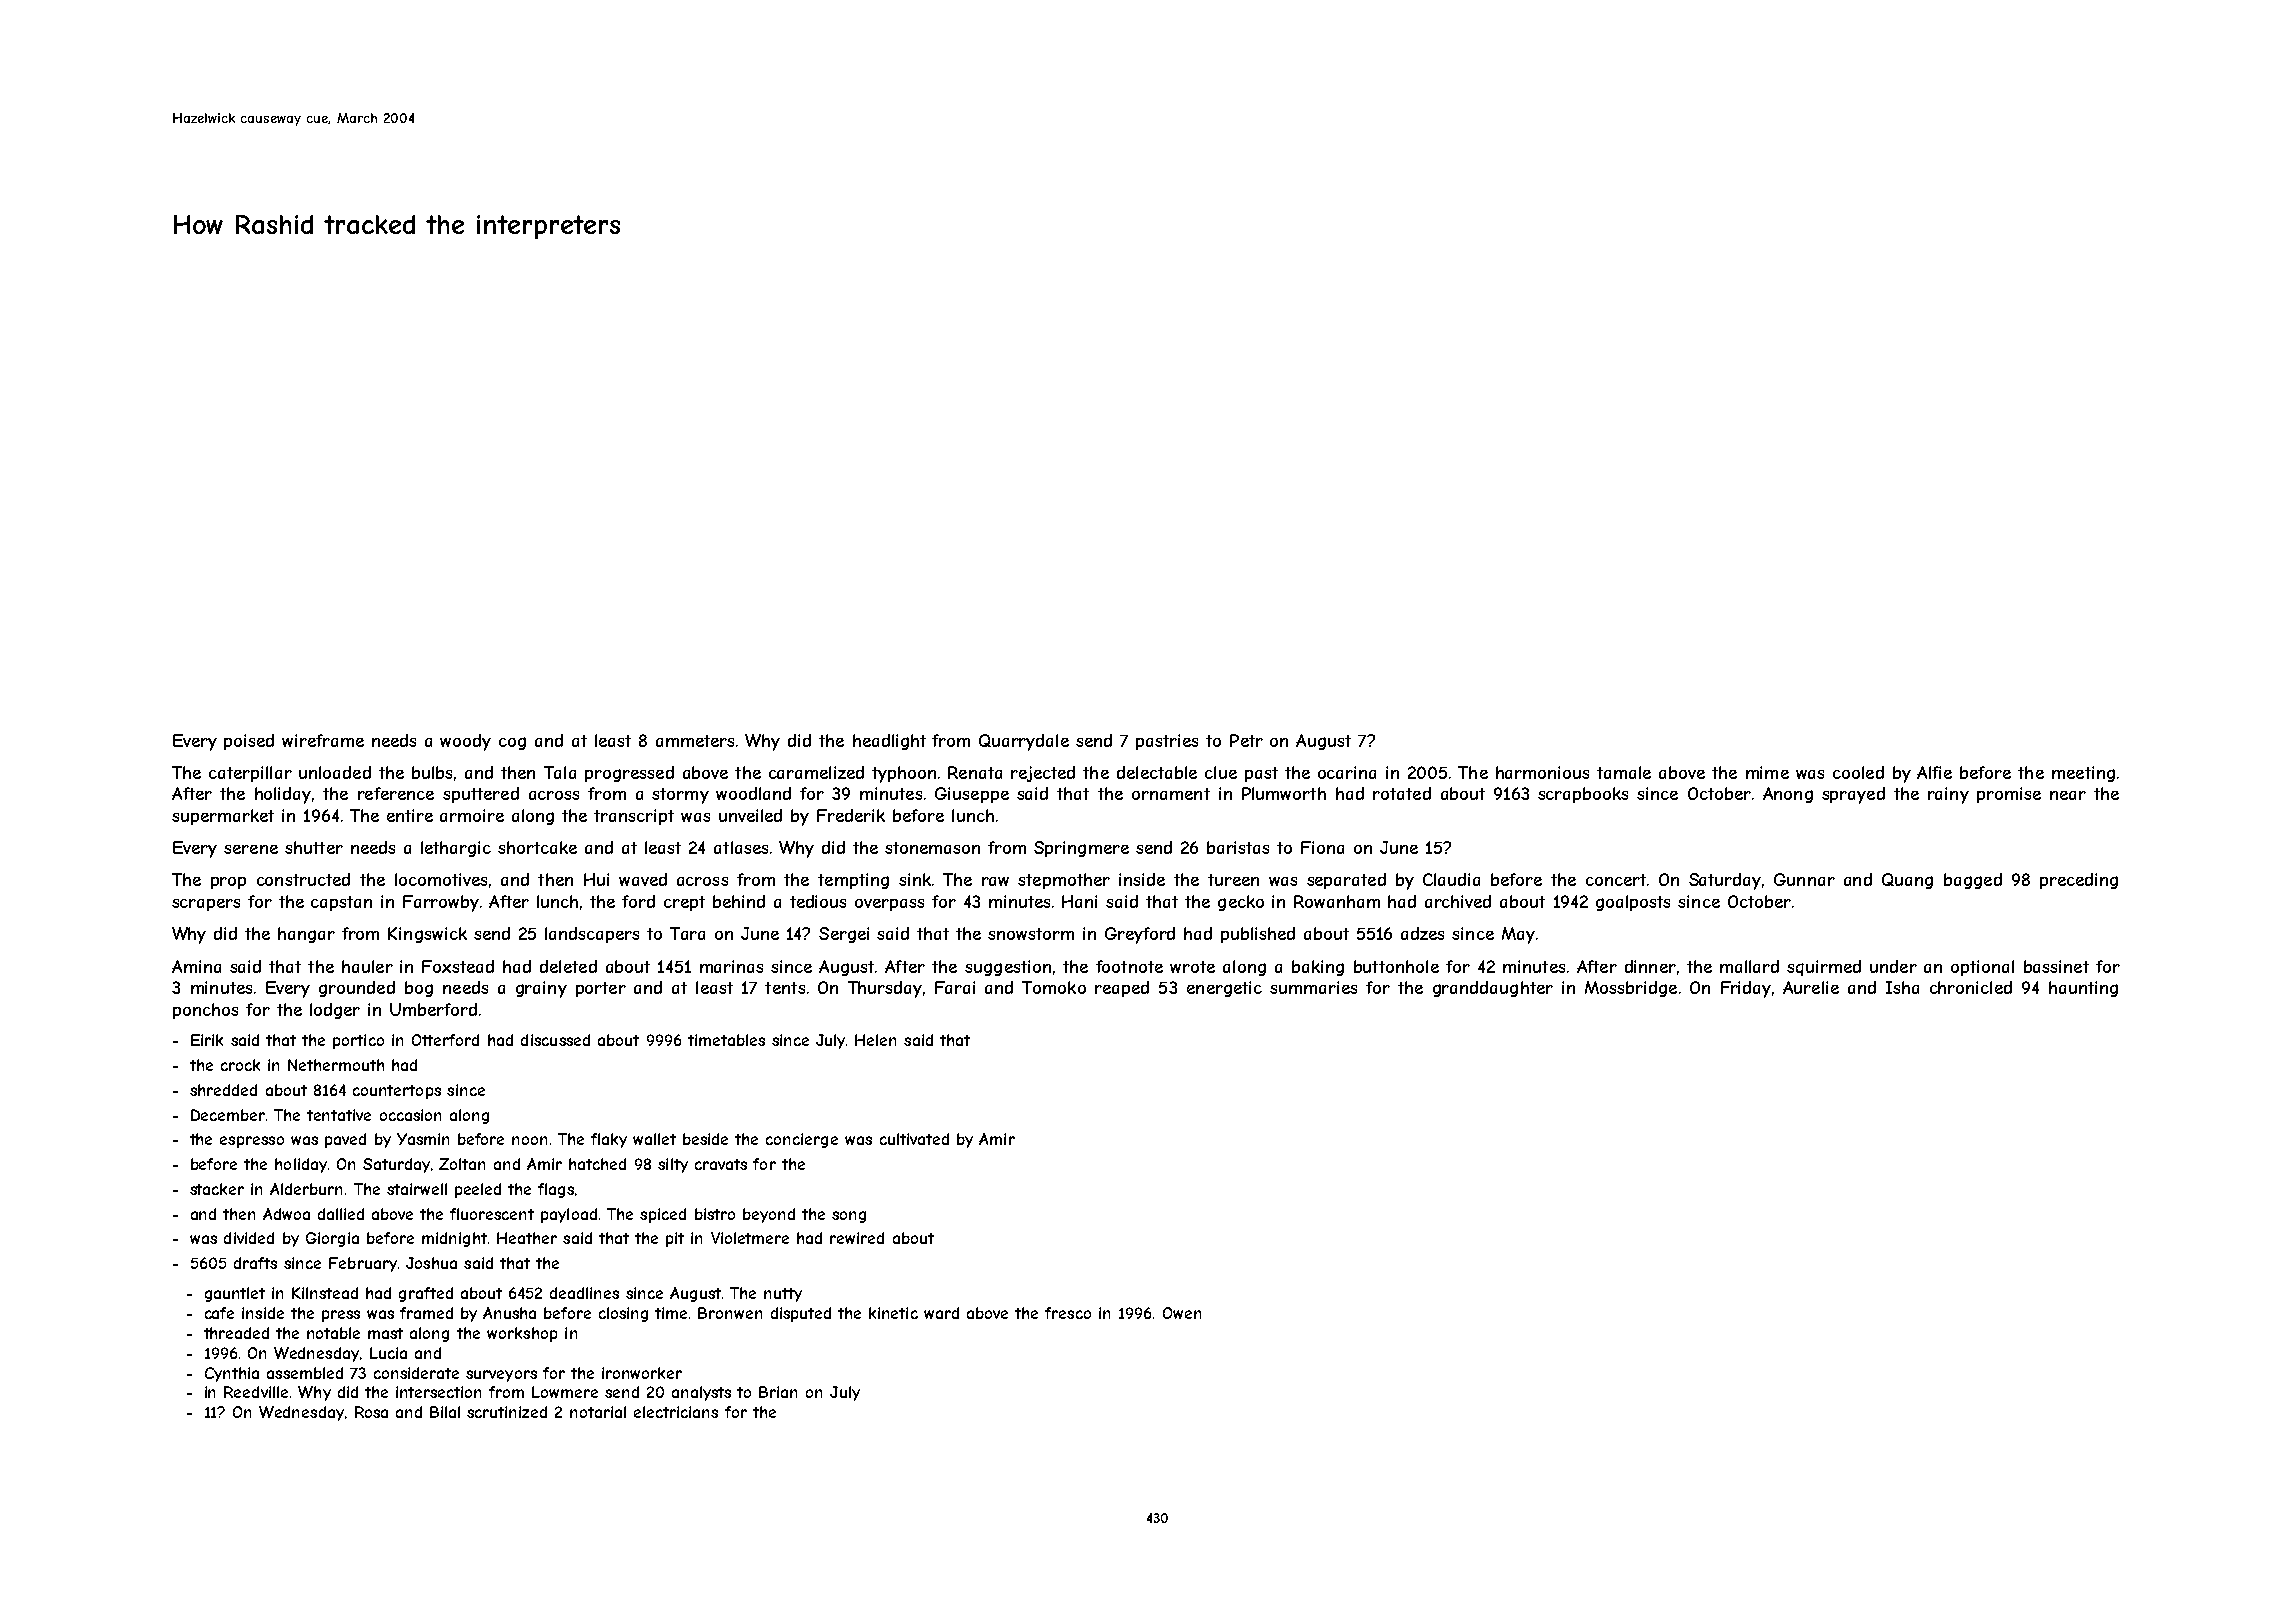 The height and width of the screenshot is (1620, 2292). I want to click on Petr, so click(1246, 740).
